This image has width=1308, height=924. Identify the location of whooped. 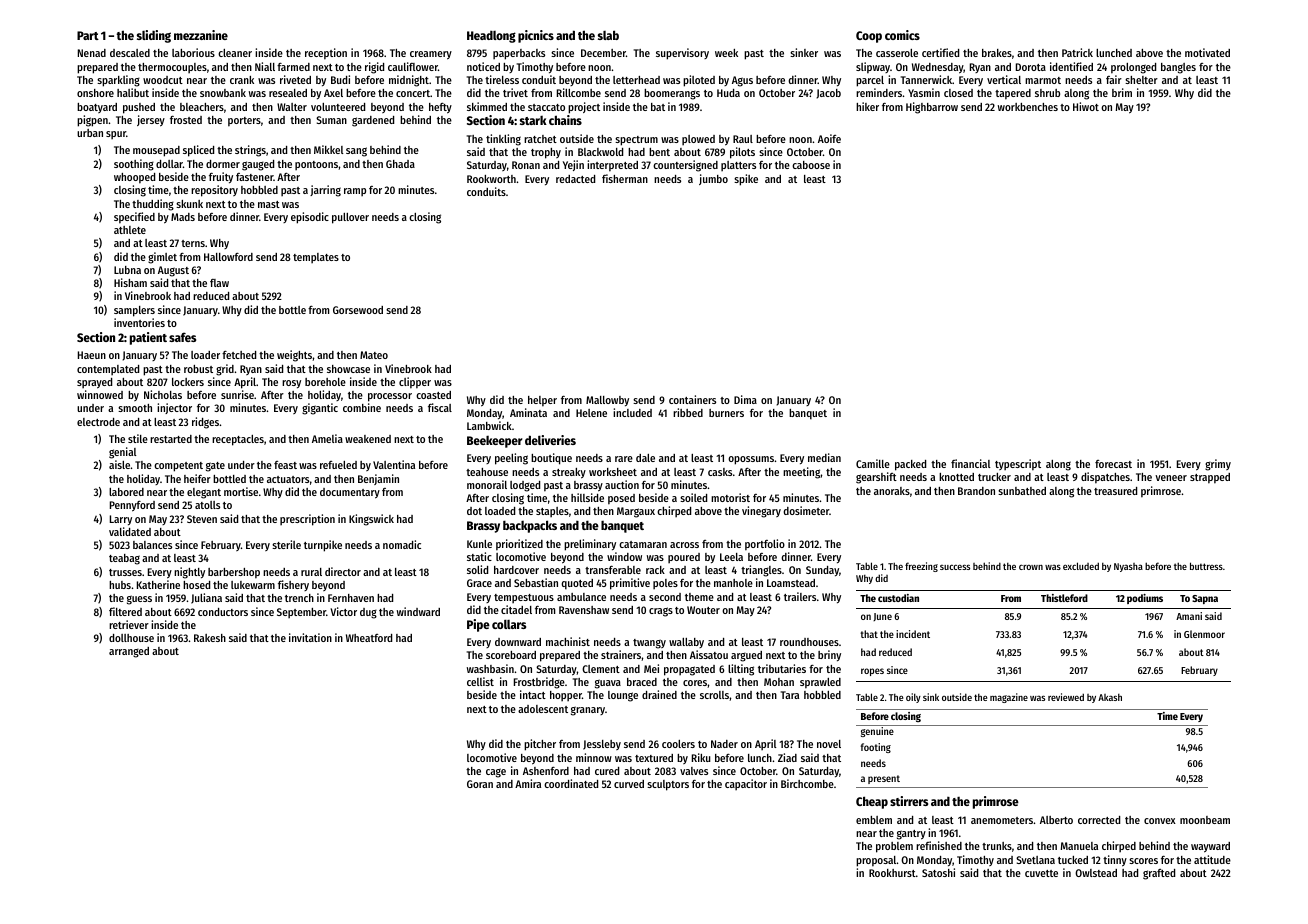
(134, 178).
